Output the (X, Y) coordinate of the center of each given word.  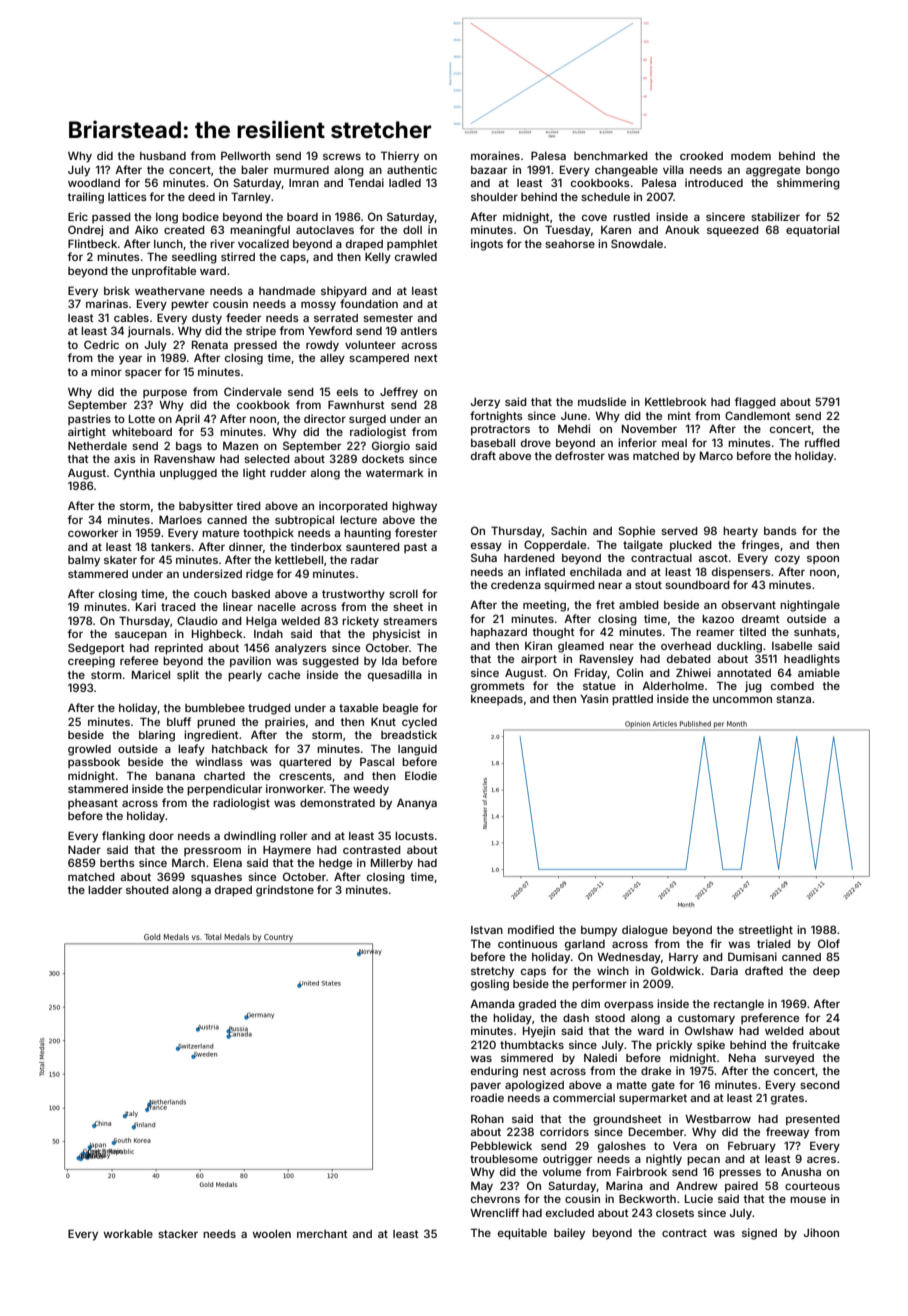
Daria (724, 970)
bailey (569, 1234)
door (161, 836)
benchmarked (611, 156)
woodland (94, 183)
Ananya (417, 804)
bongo (823, 171)
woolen (271, 1234)
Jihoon (821, 1232)
